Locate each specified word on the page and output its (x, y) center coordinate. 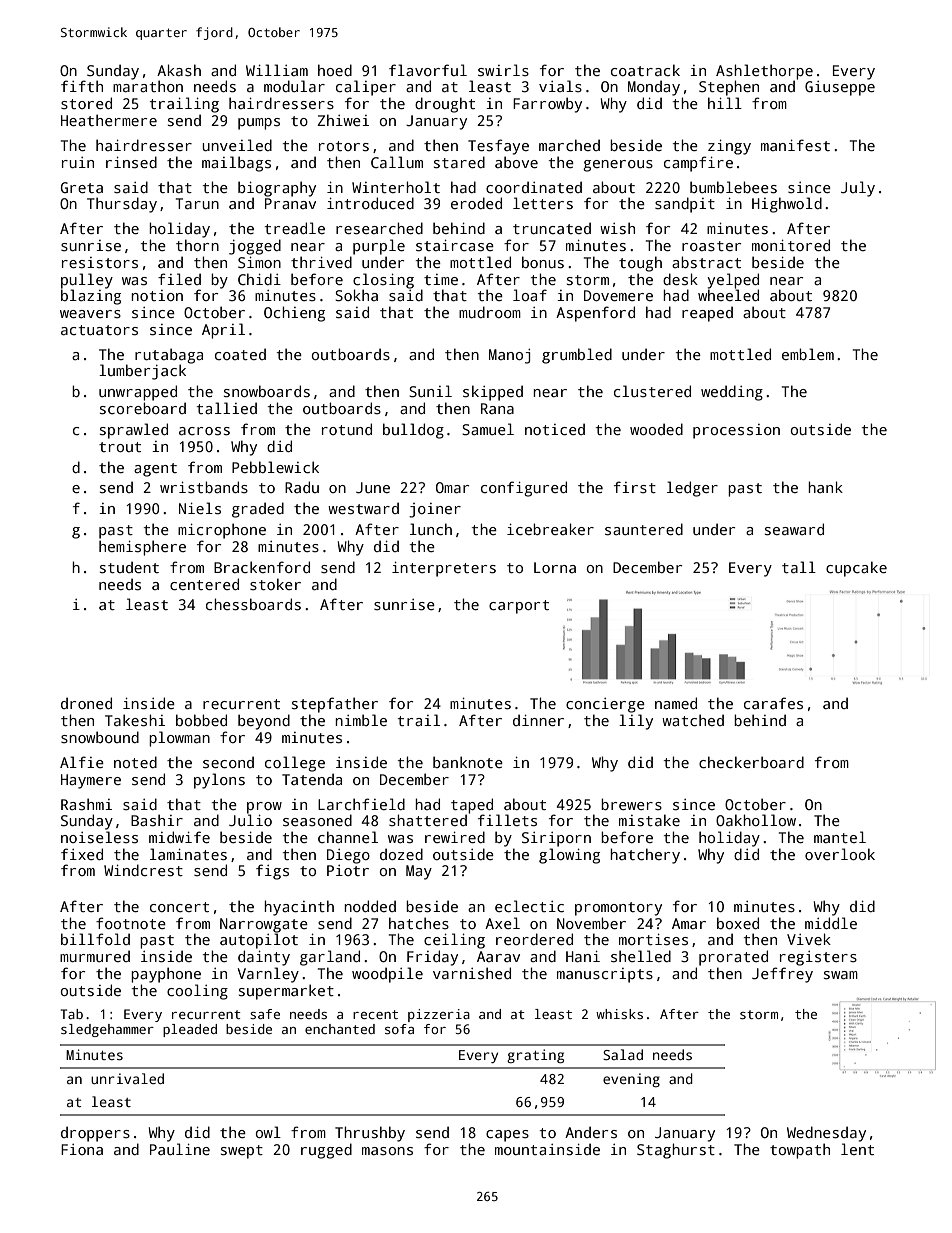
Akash (179, 70)
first (635, 487)
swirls (503, 70)
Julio (250, 820)
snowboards (267, 391)
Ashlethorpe (764, 72)
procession (736, 431)
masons (387, 1151)
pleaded (190, 1030)
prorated (733, 958)
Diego (348, 856)
